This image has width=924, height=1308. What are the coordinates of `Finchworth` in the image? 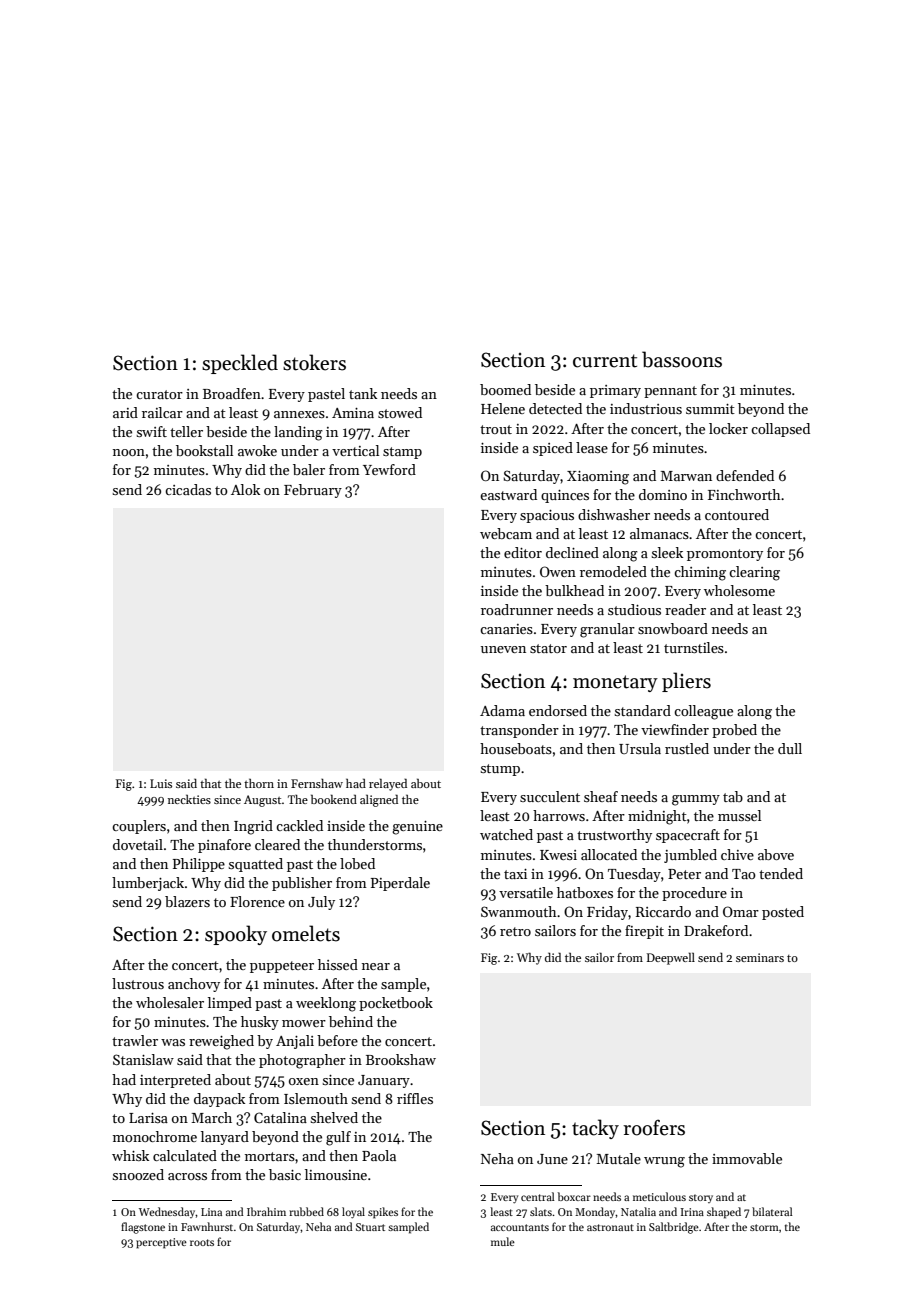 It's located at (744, 494).
